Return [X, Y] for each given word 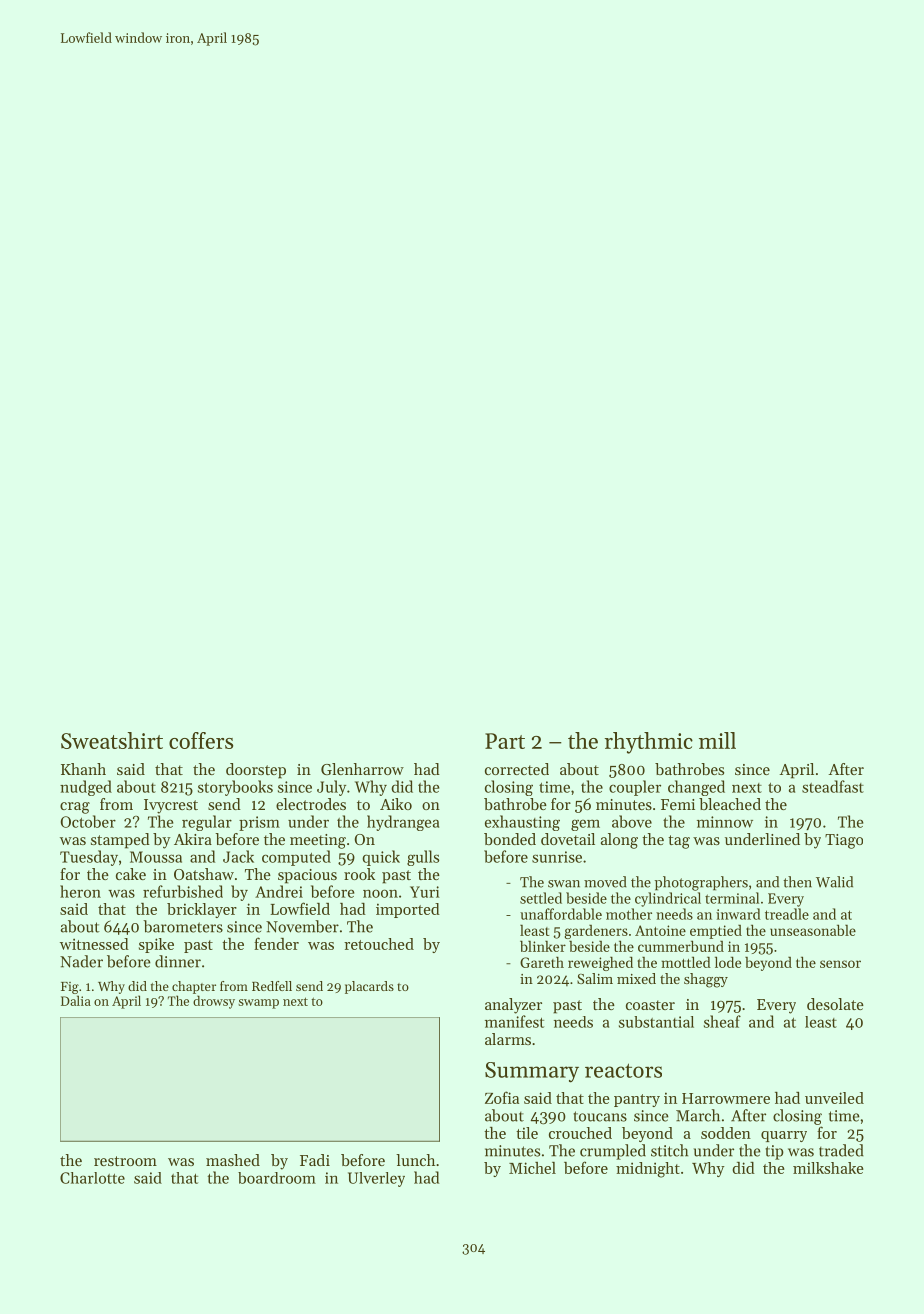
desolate [835, 1004]
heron [80, 891]
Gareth [542, 962]
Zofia [502, 1097]
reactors [623, 1070]
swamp [258, 1004]
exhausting [522, 823]
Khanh [83, 769]
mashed [233, 1160]
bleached [730, 804]
